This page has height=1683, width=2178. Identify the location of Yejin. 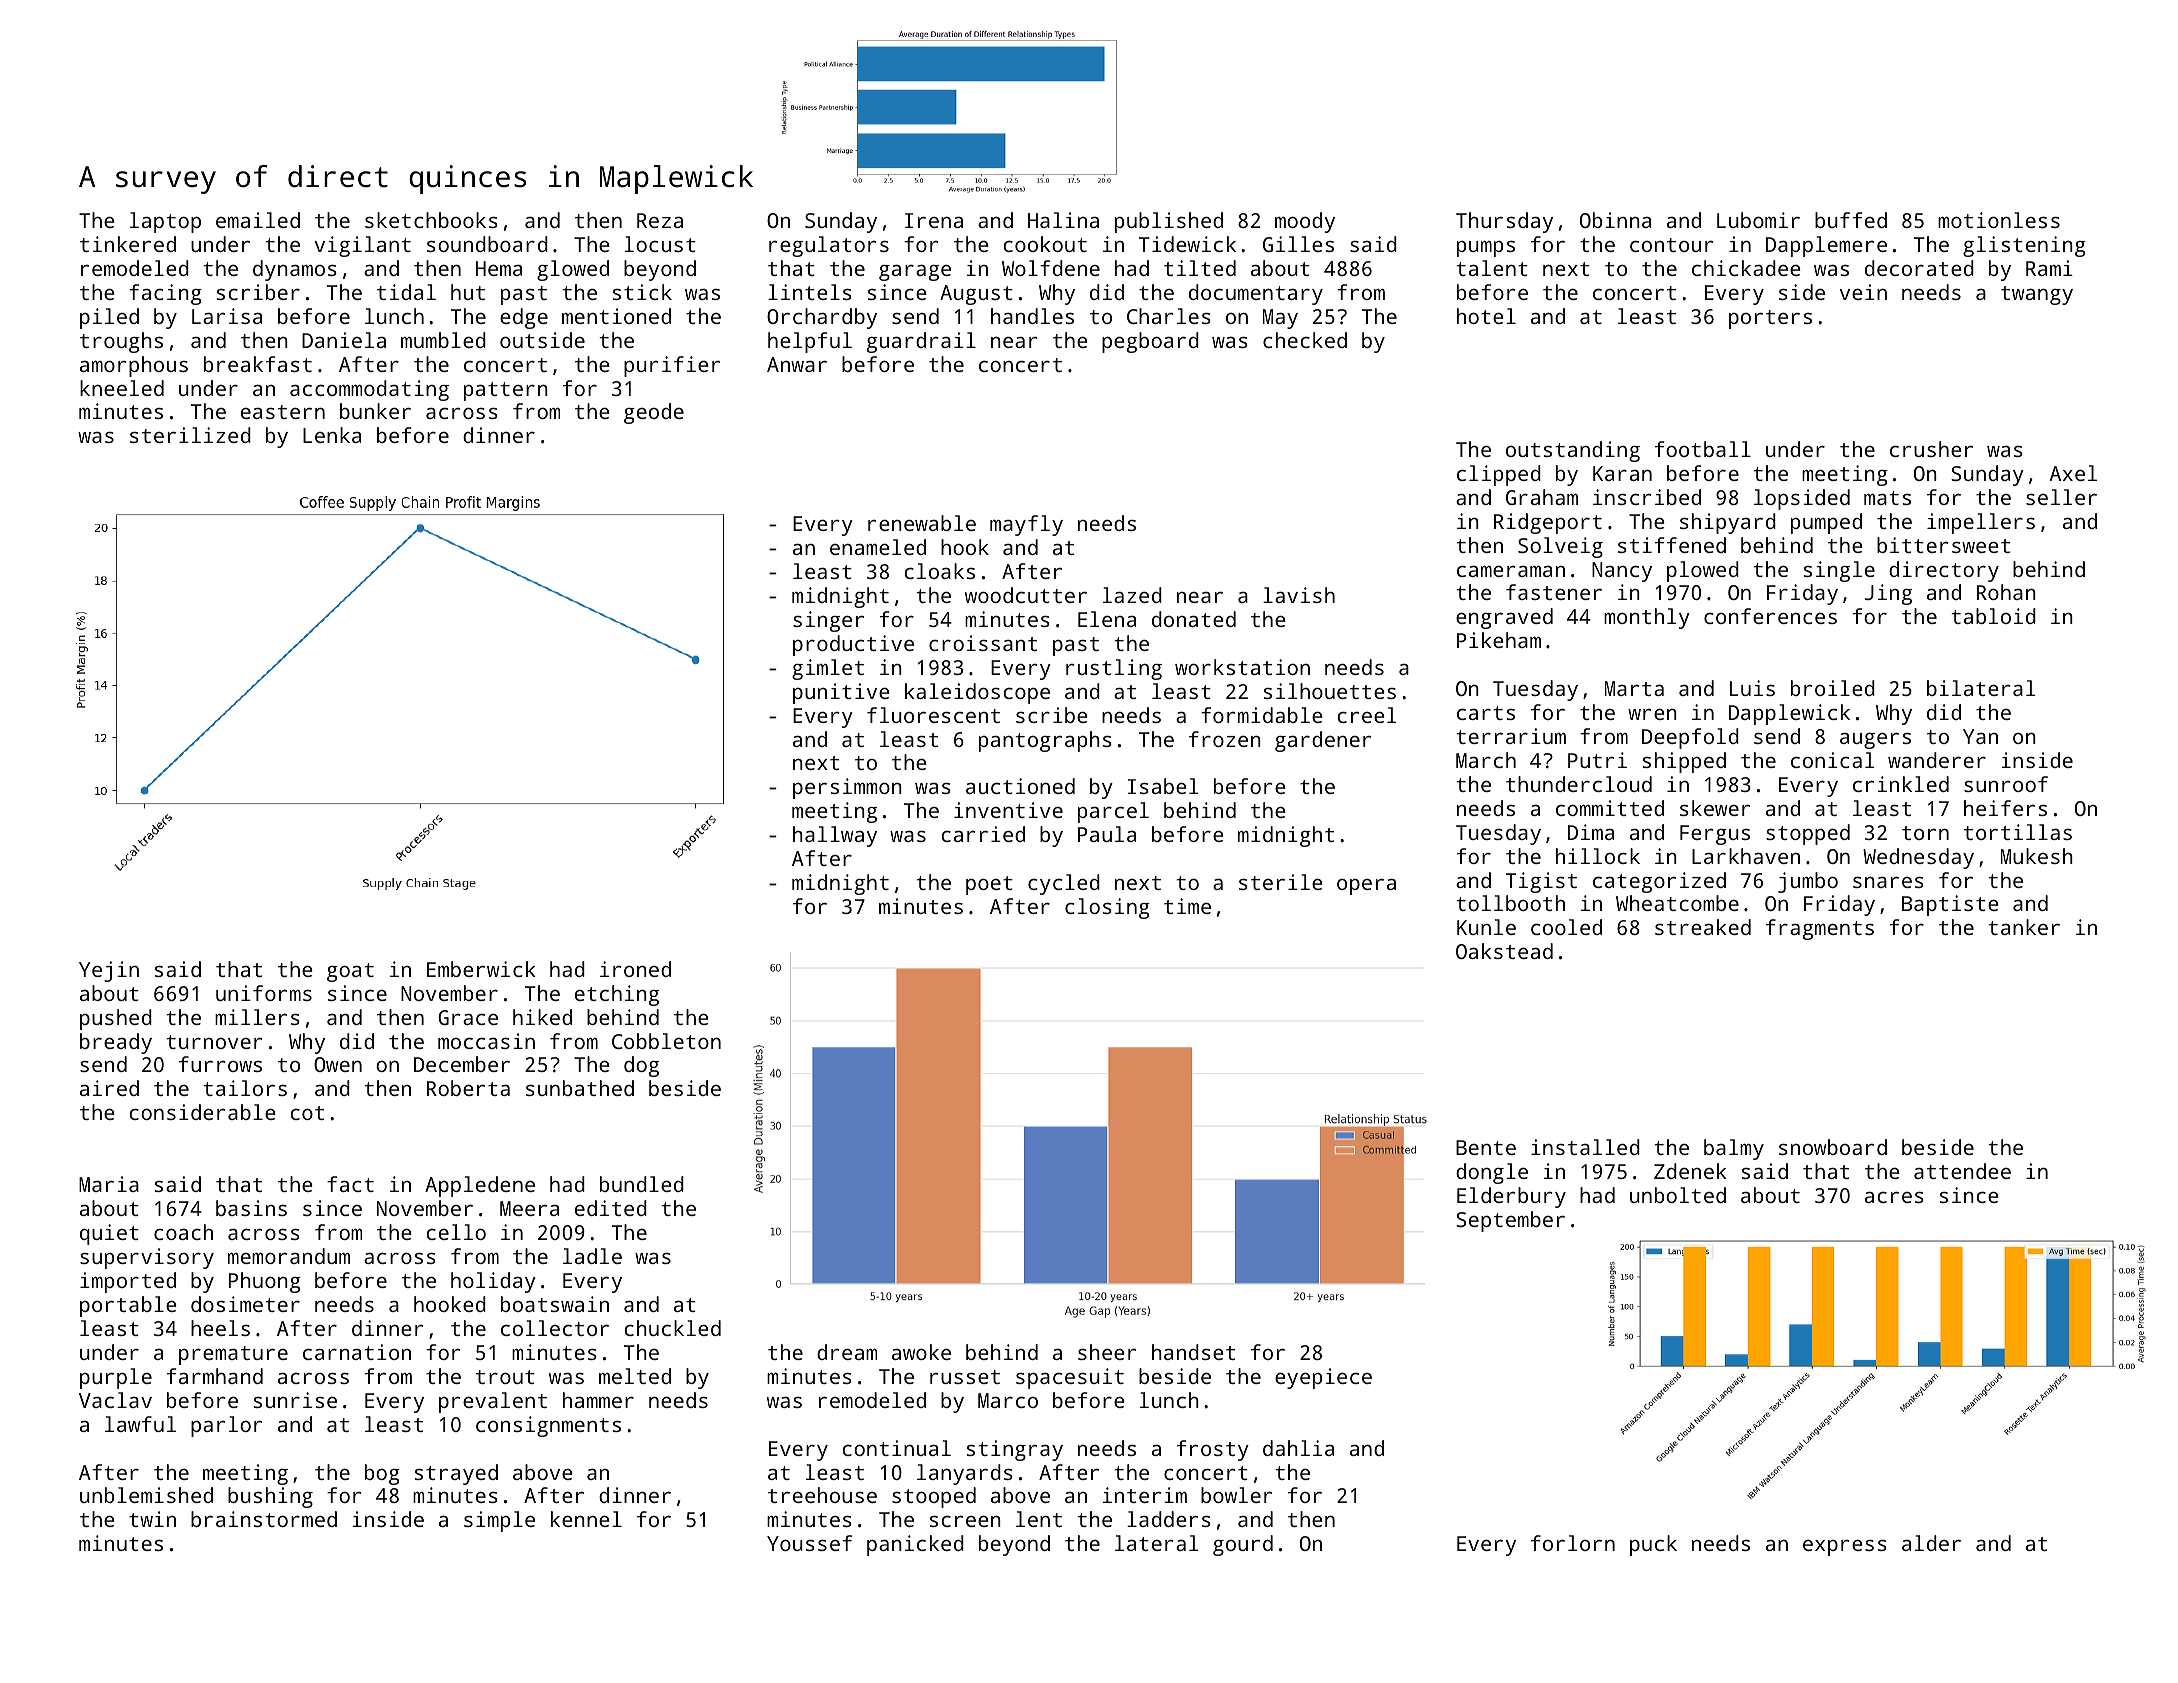
(109, 971).
